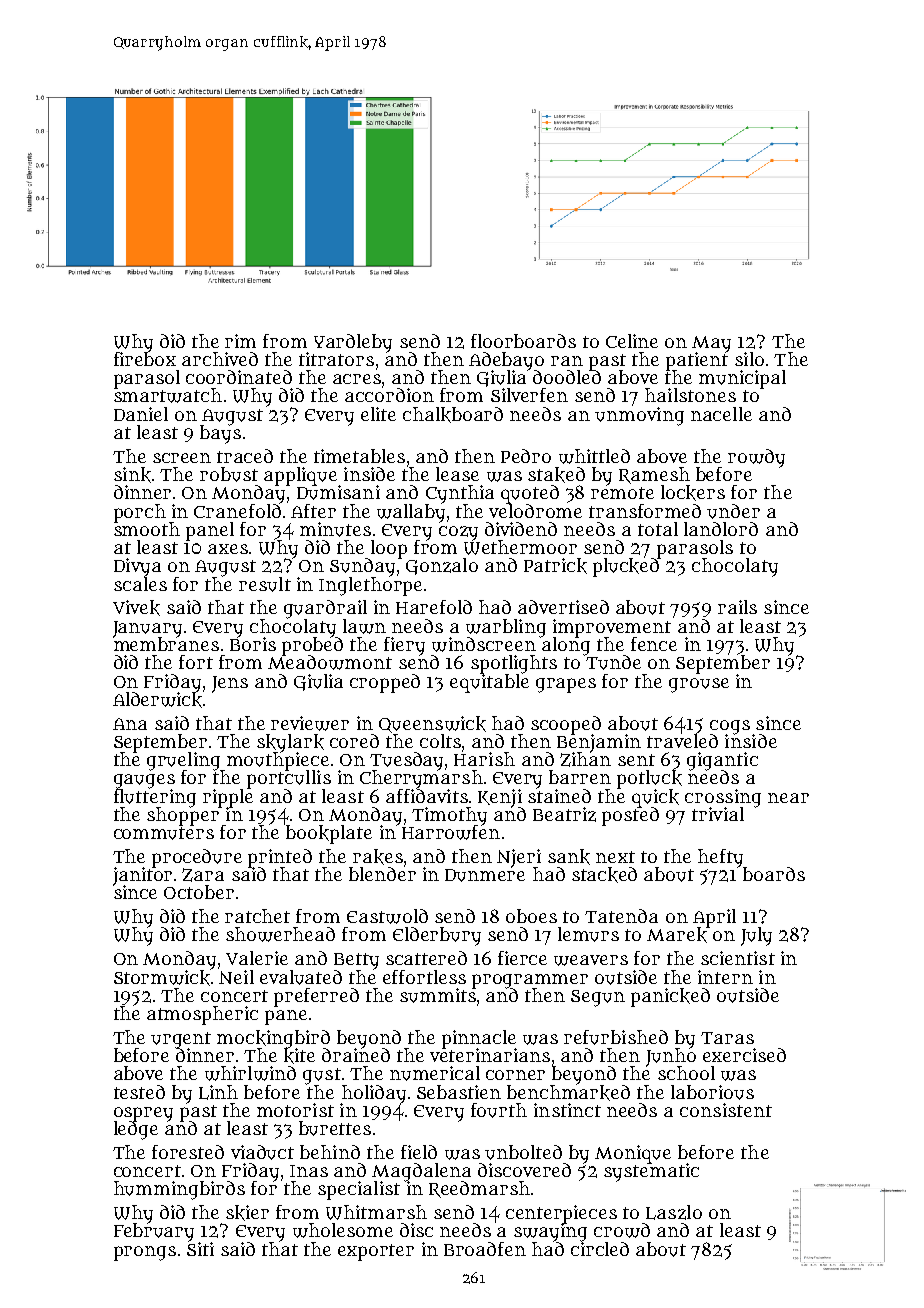 The width and height of the page is (924, 1308). I want to click on Beatriz, so click(564, 814).
